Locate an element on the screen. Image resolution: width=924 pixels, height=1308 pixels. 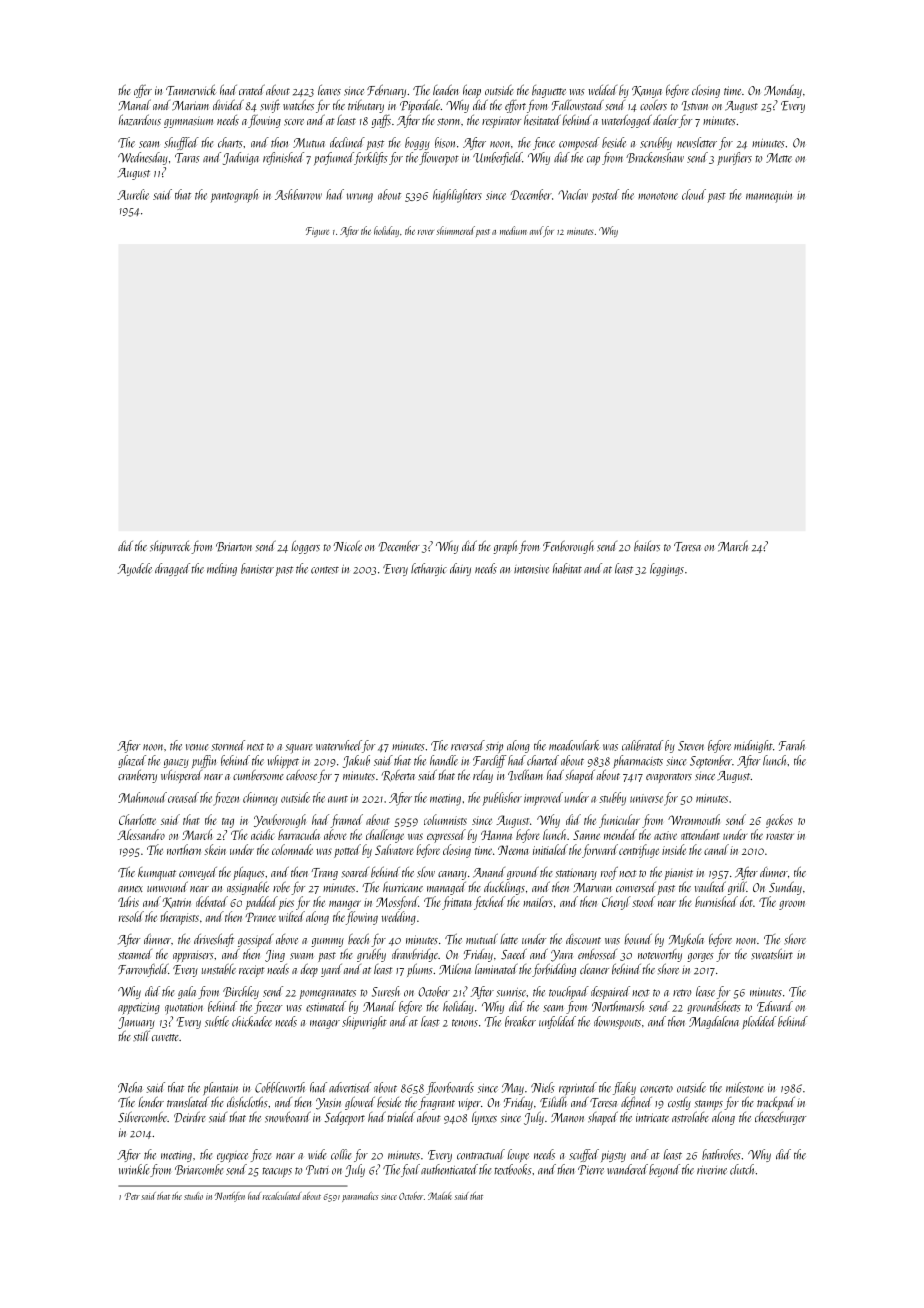
Malak is located at coordinates (440, 1196).
